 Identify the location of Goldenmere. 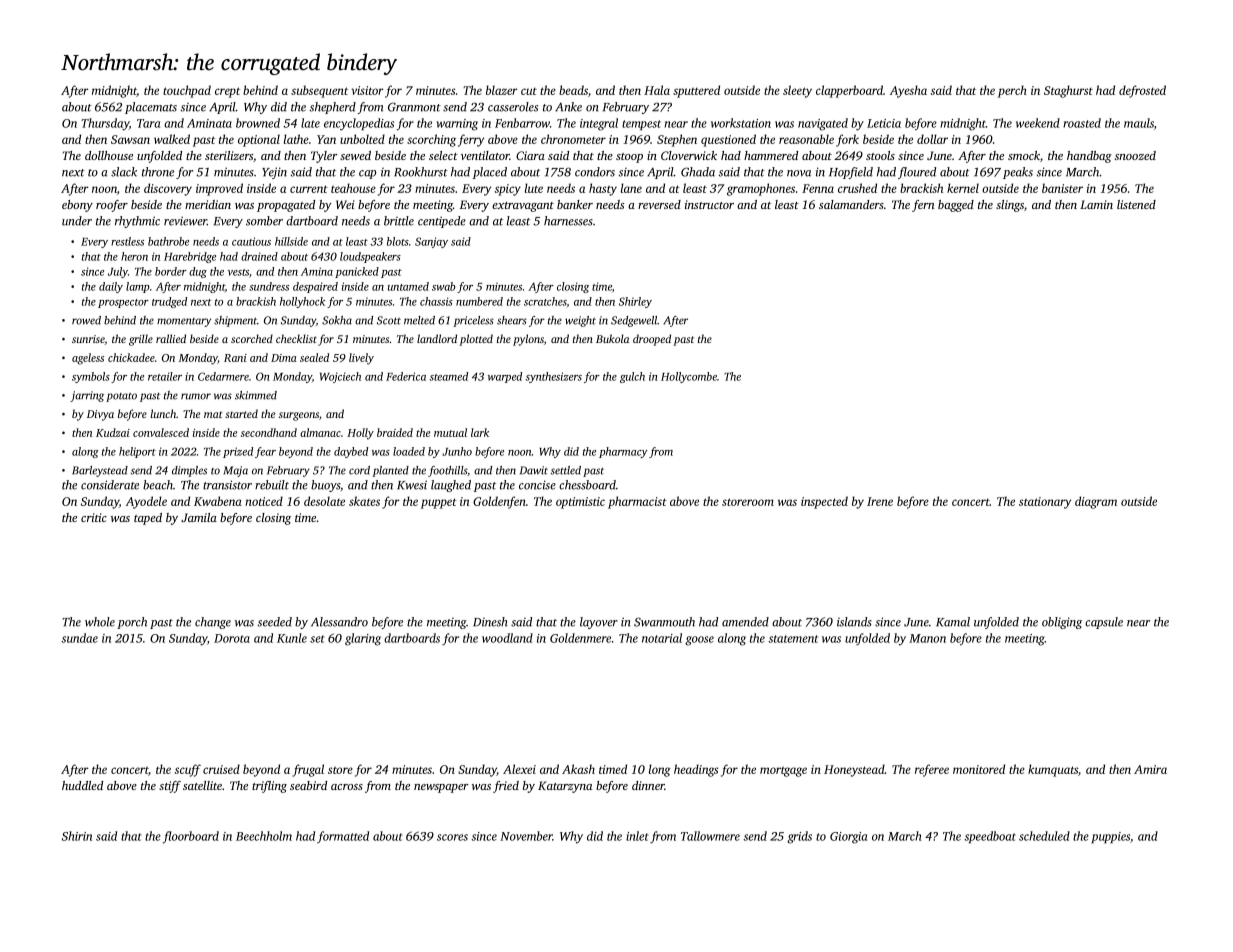
(580, 638).
